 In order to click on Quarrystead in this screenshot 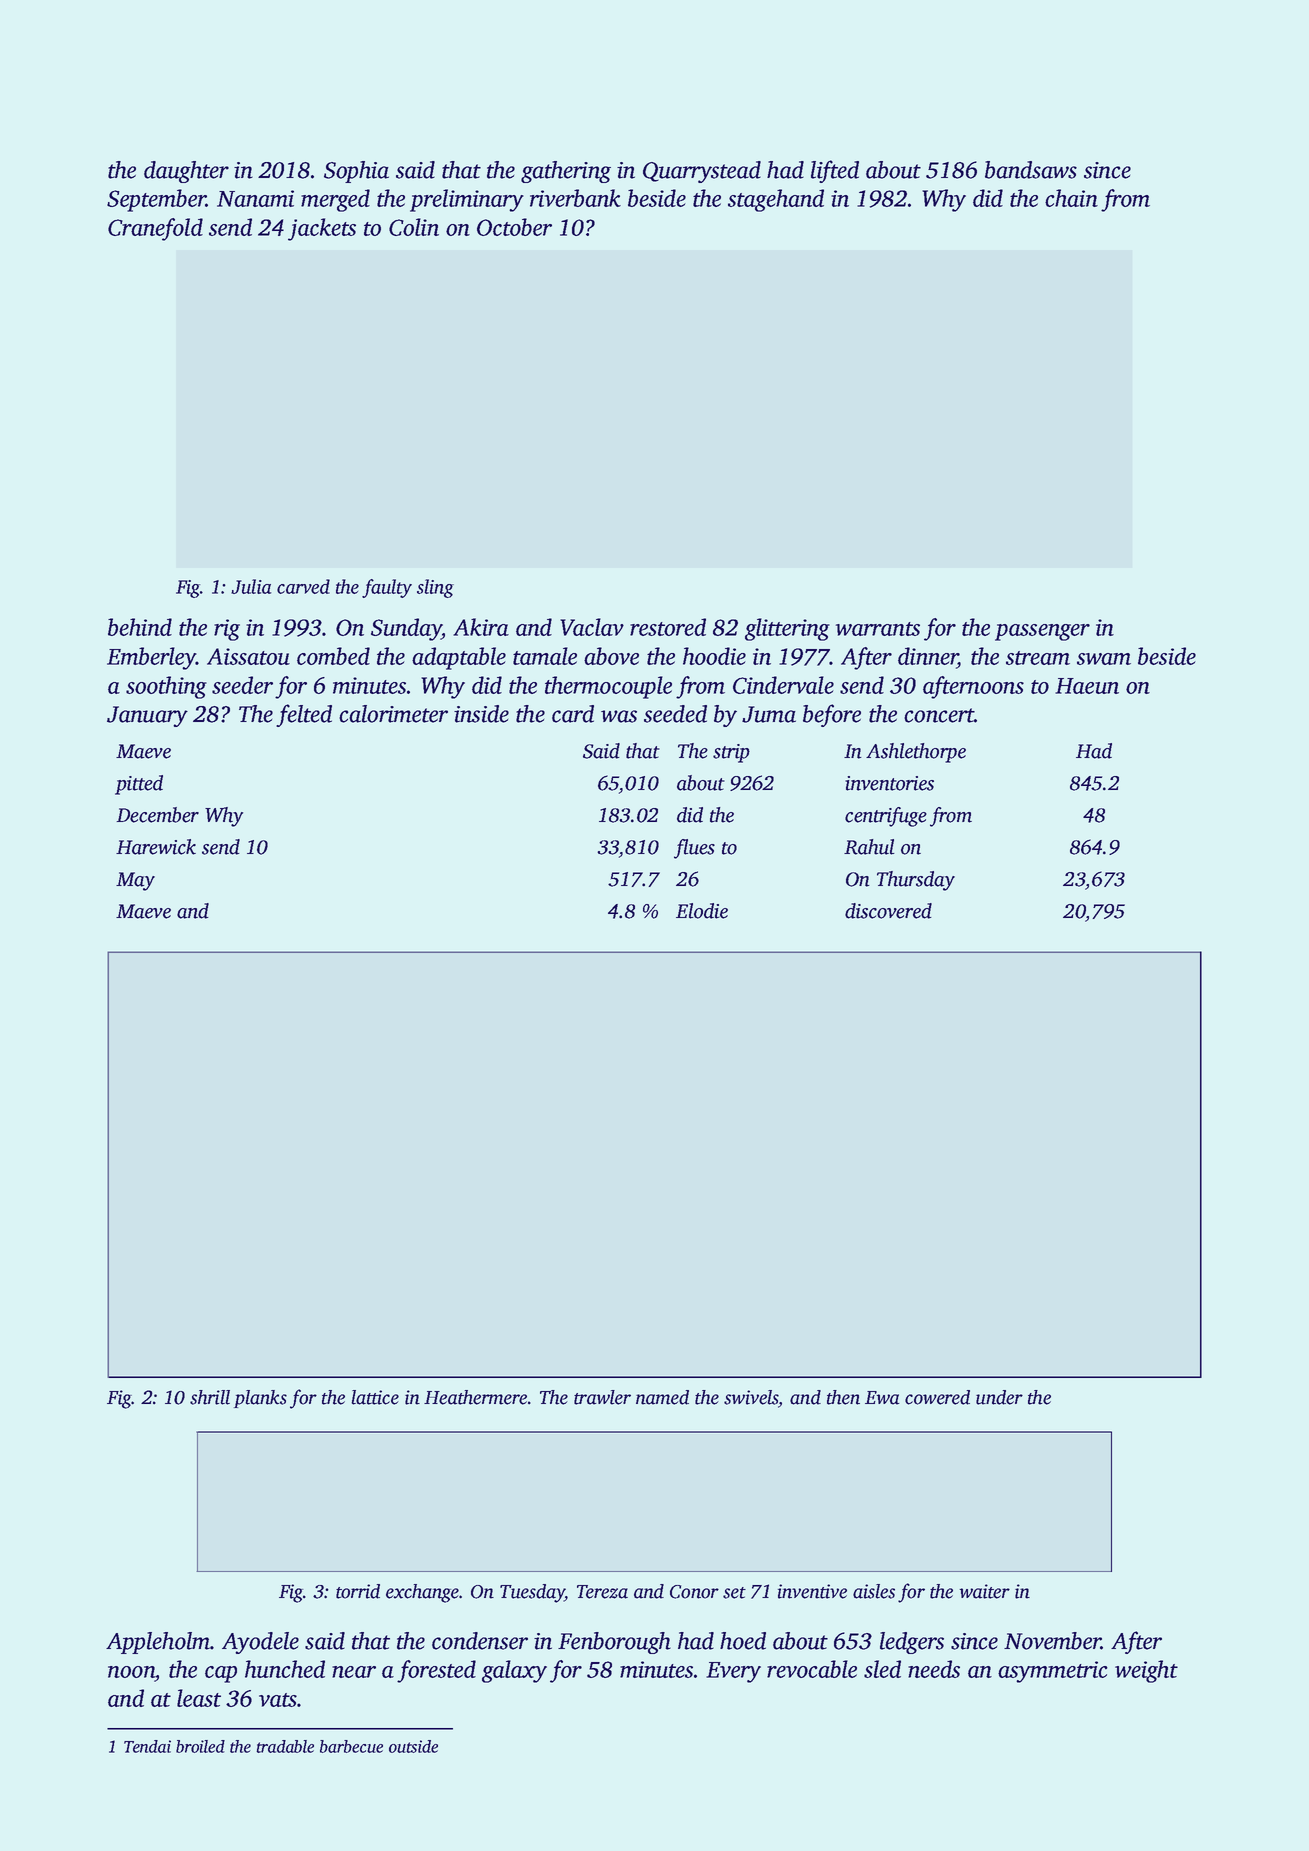, I will do `click(702, 172)`.
